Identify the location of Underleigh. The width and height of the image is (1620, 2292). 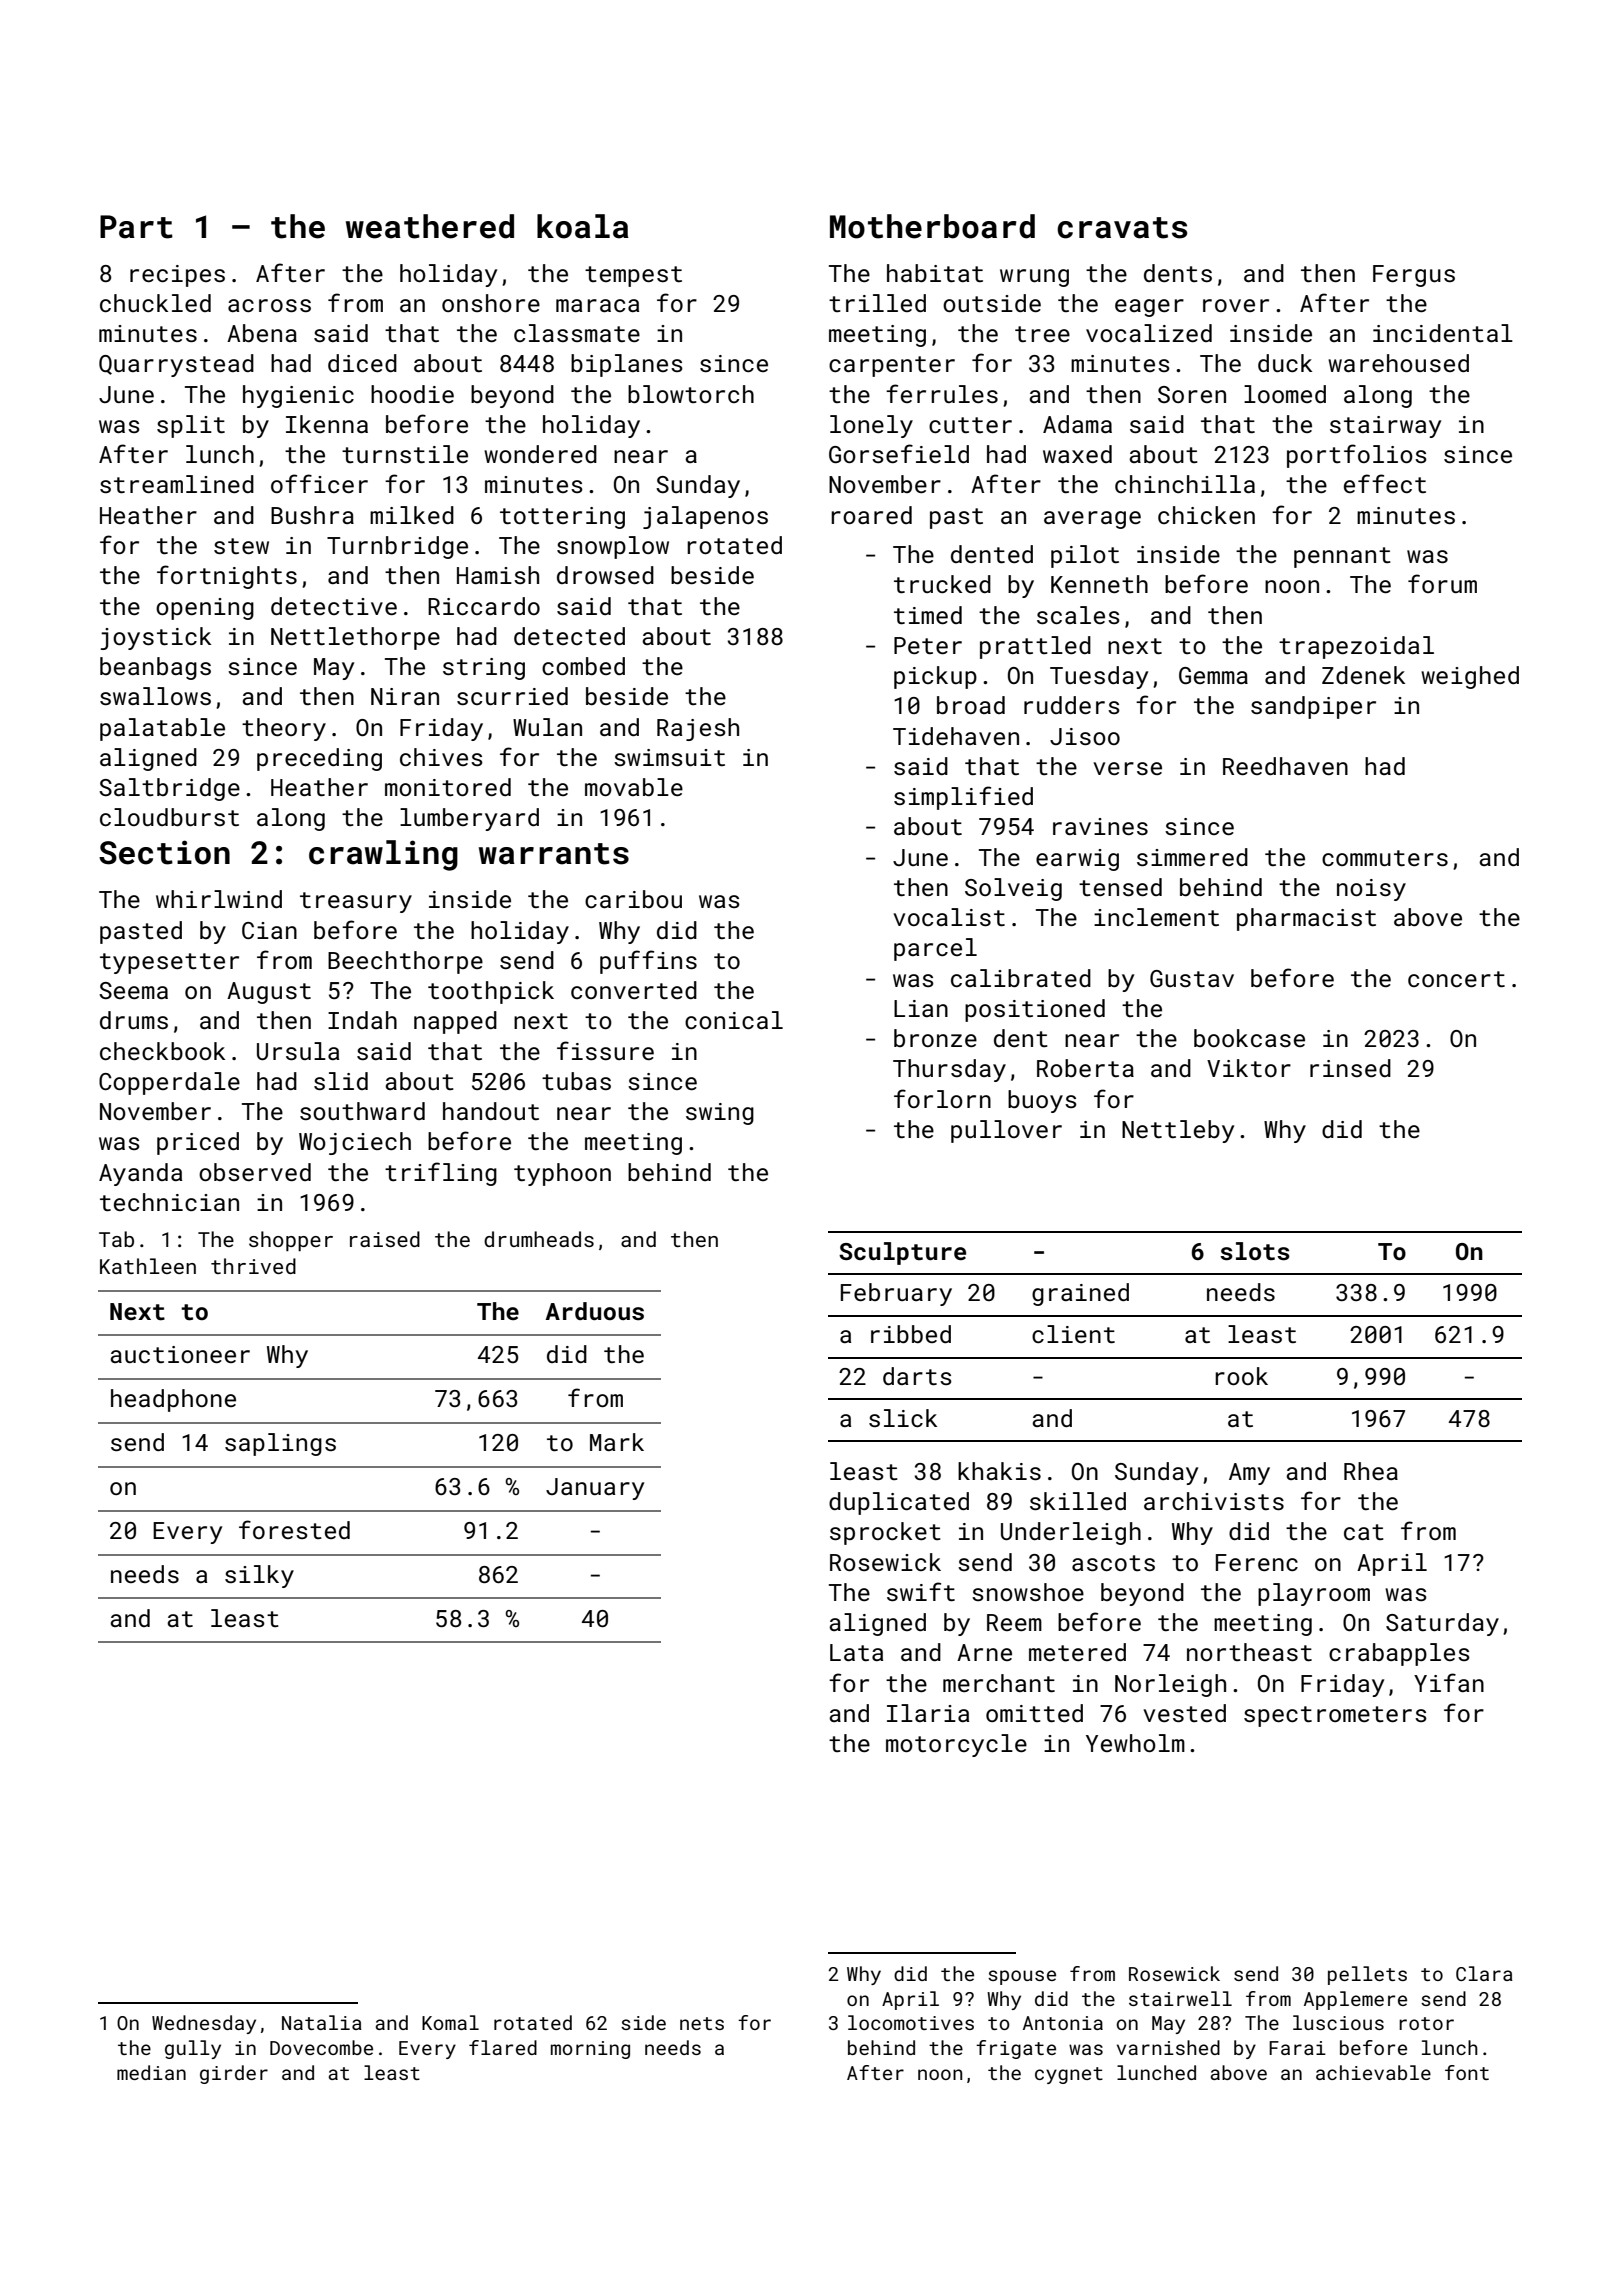
(1071, 1533).
